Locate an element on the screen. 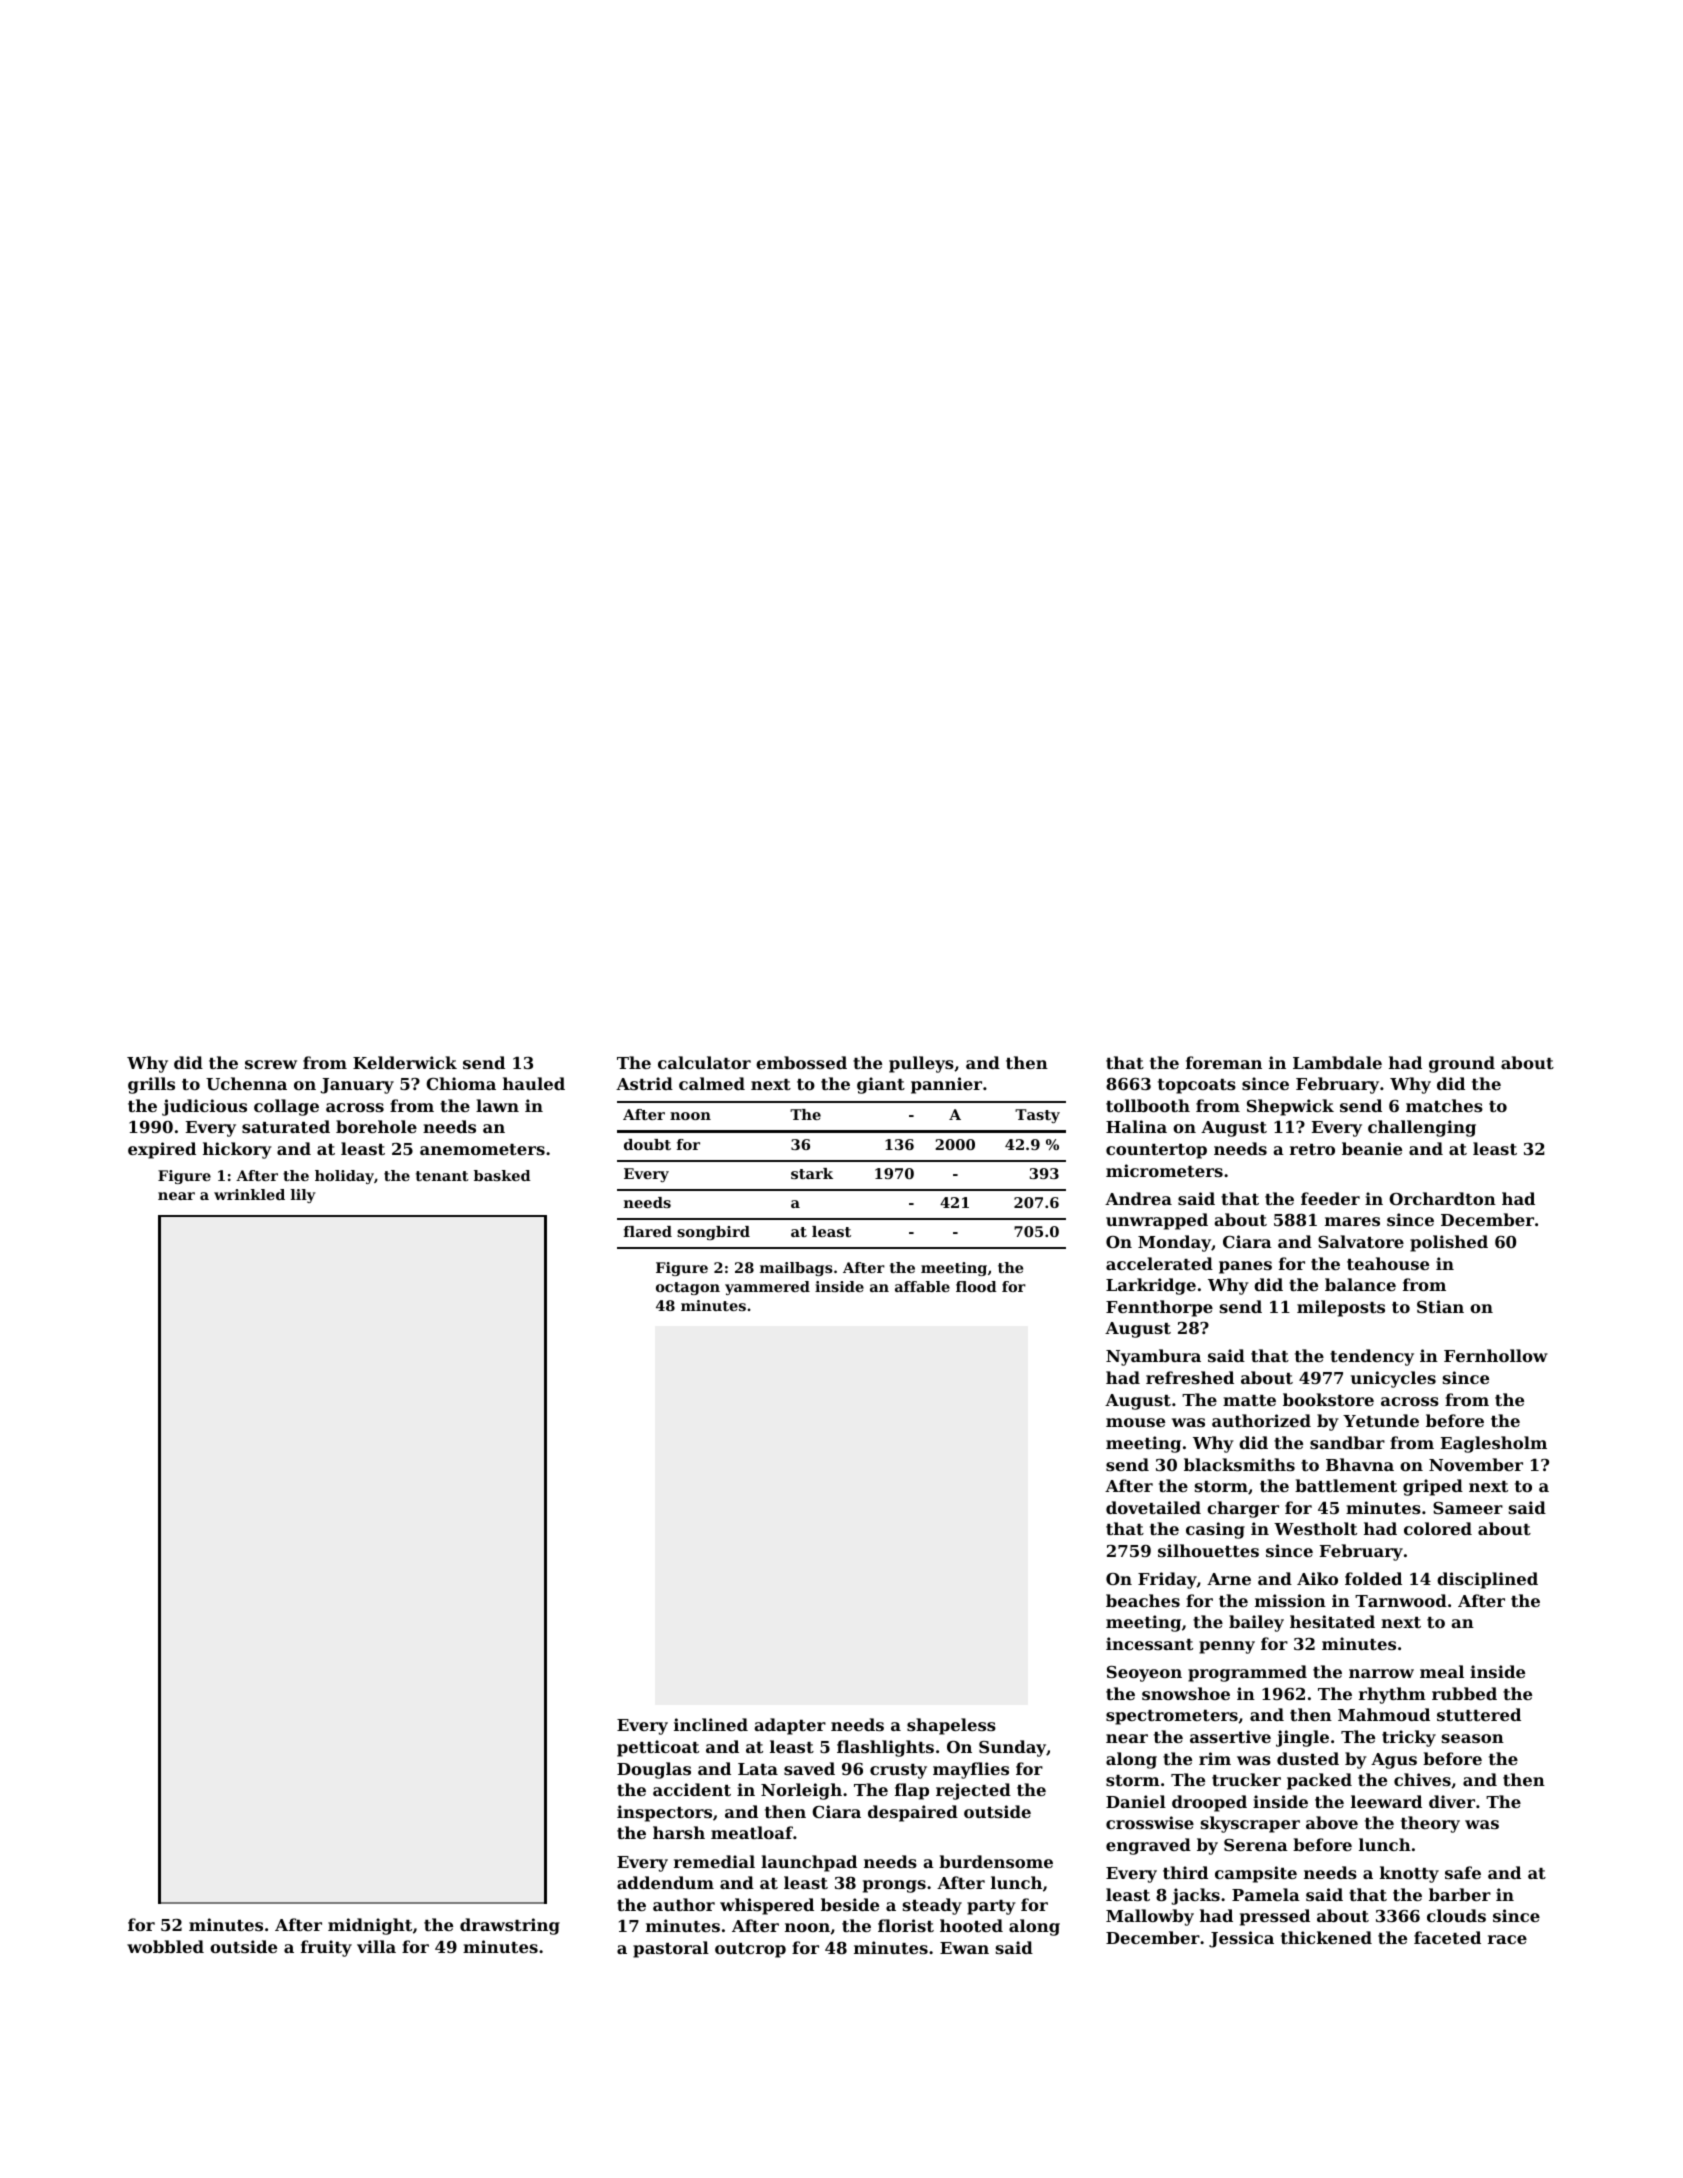  Fernhollow is located at coordinates (1496, 1355).
